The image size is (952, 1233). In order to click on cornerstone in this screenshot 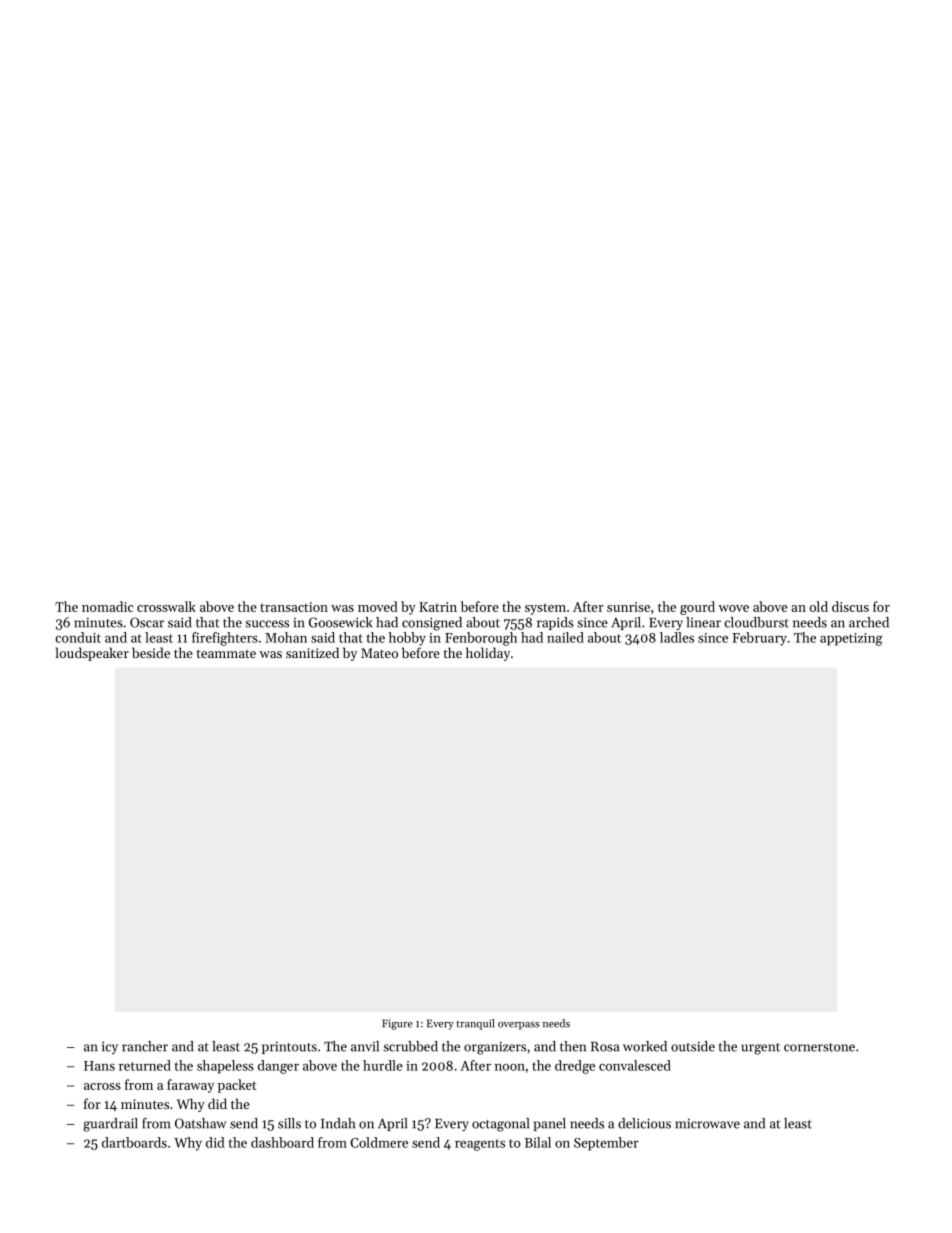, I will do `click(819, 1047)`.
